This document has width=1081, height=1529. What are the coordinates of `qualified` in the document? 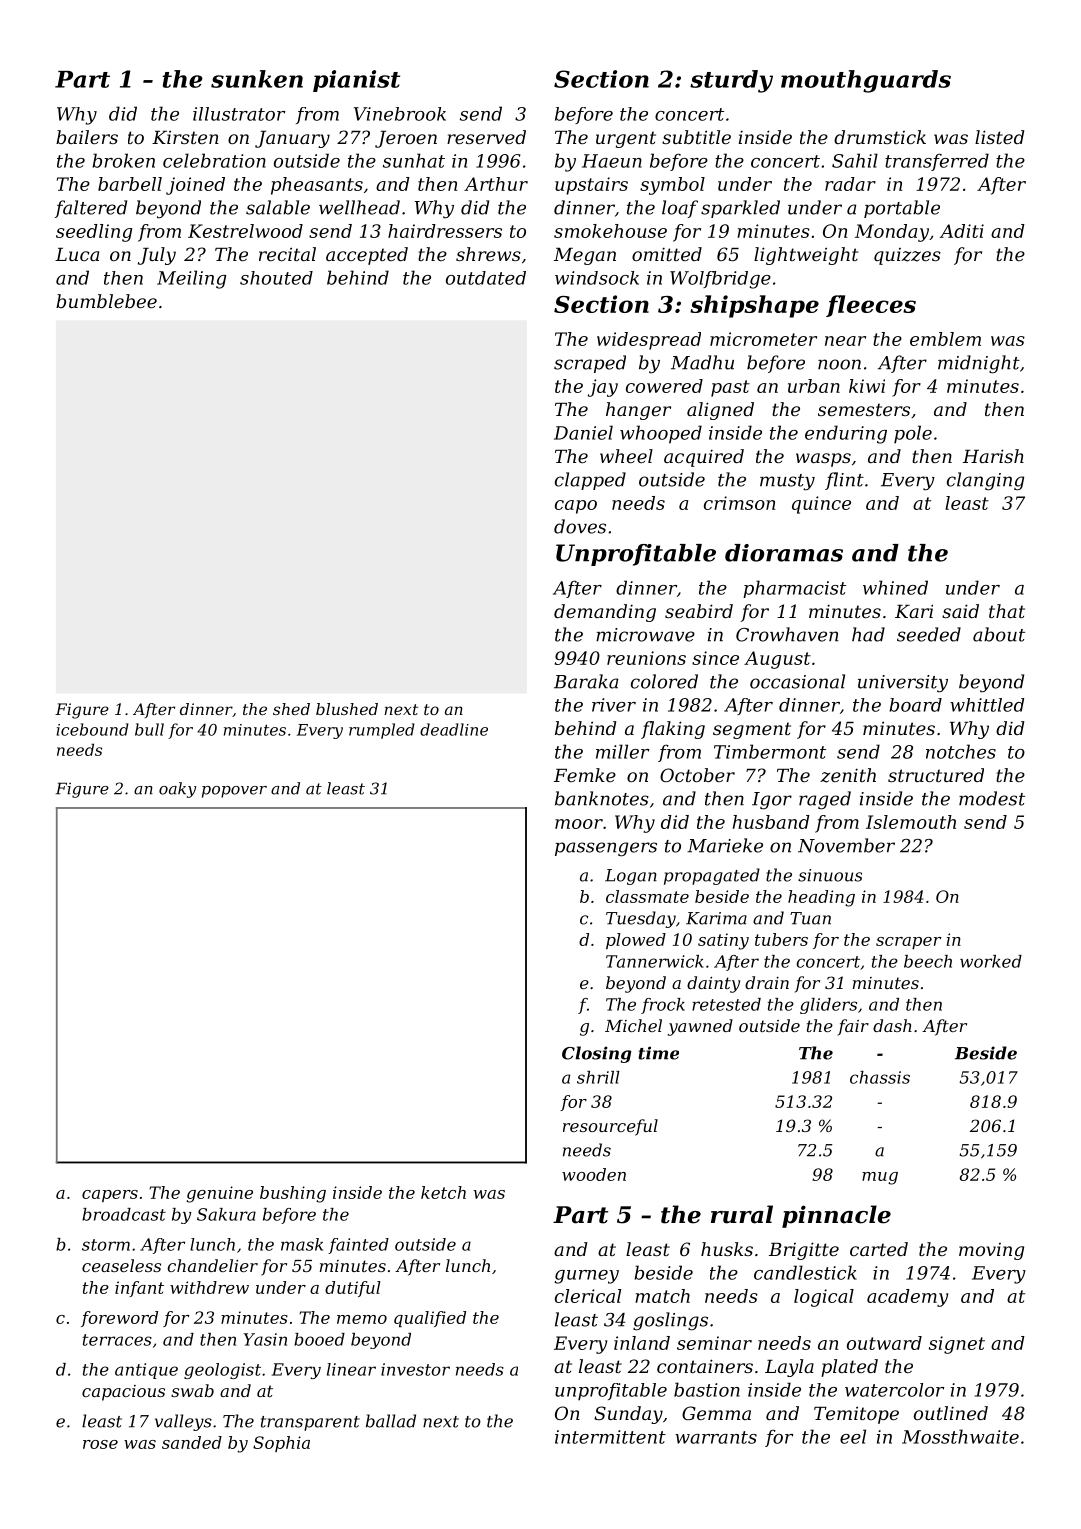 It's located at (430, 1319).
